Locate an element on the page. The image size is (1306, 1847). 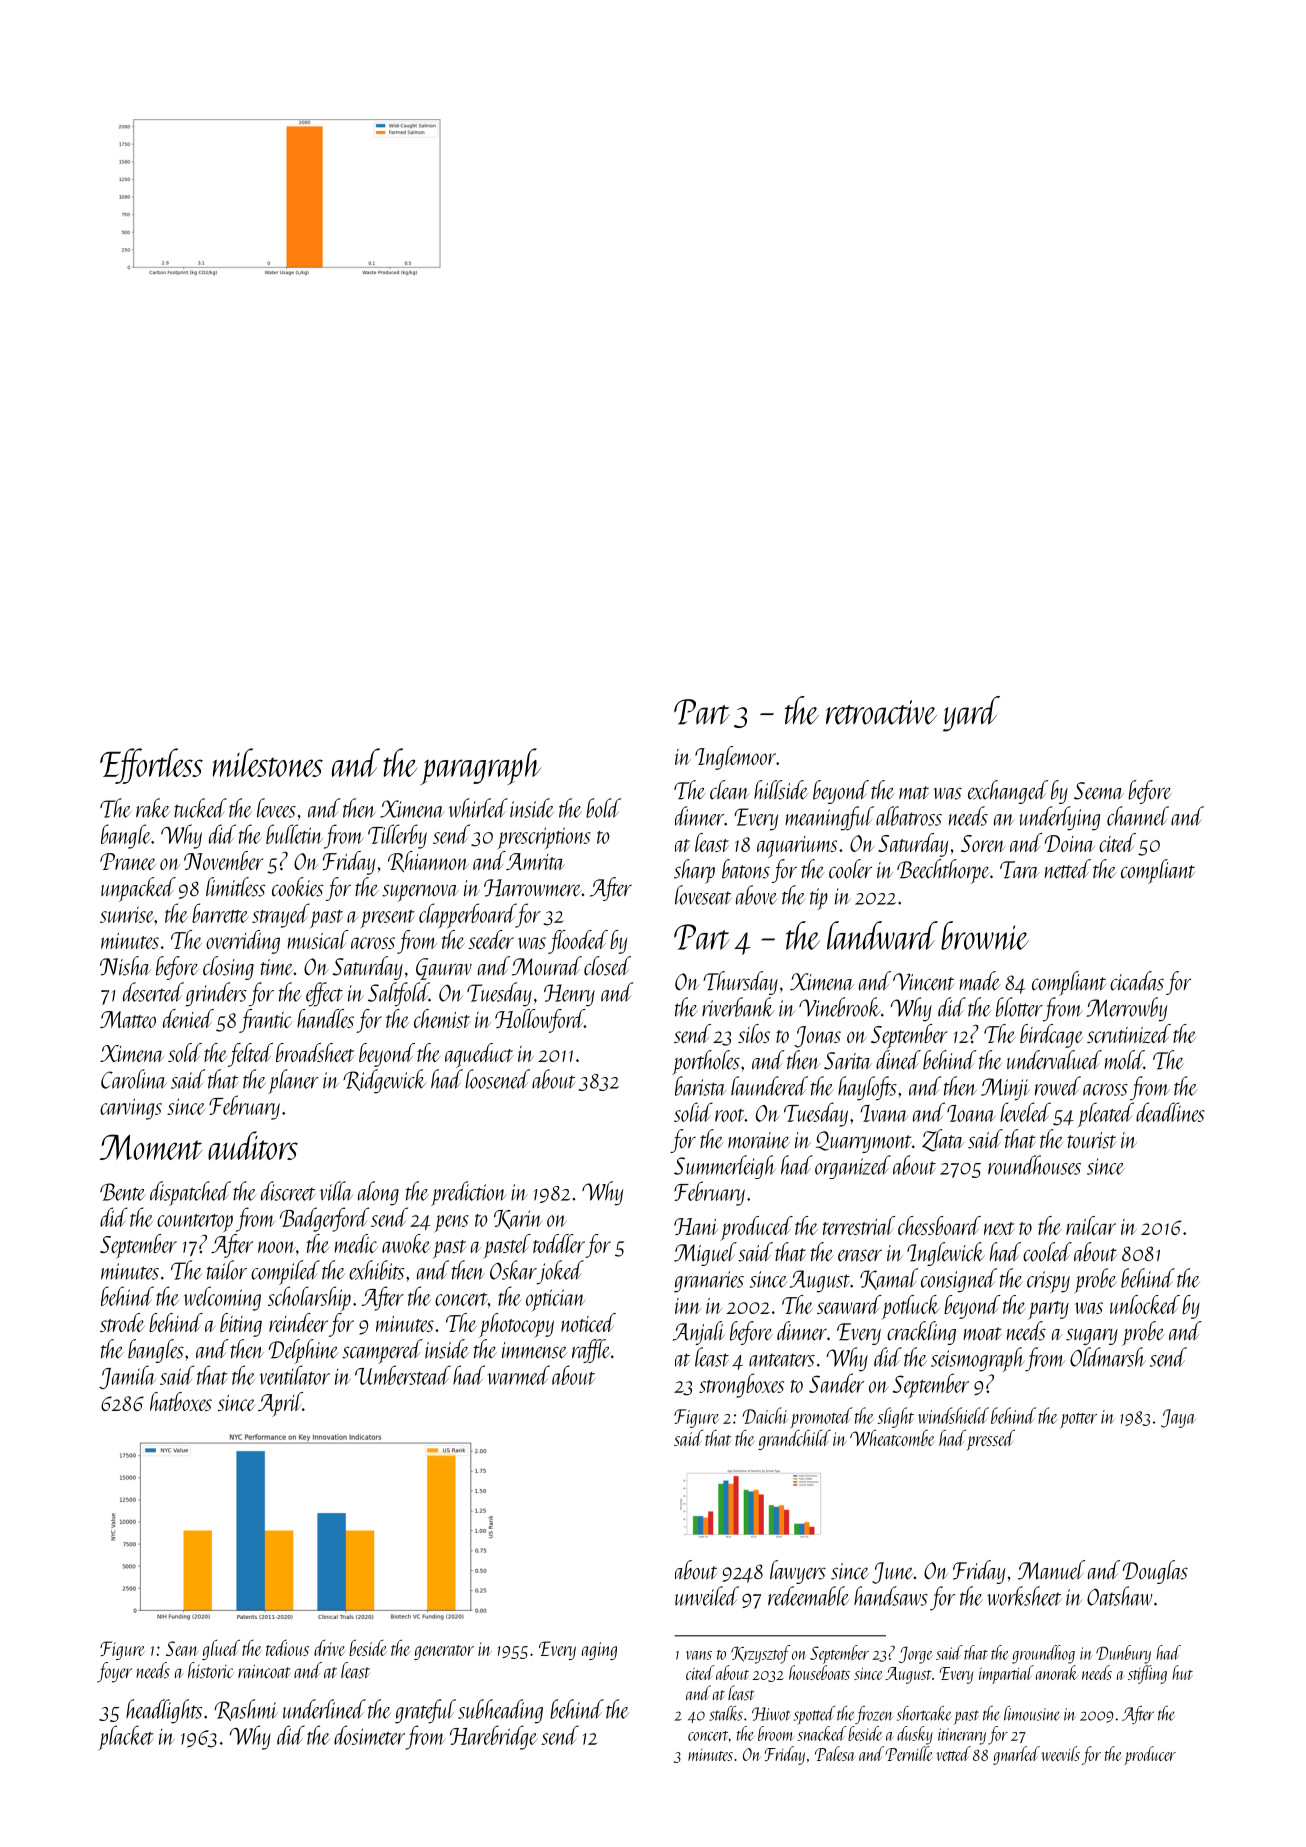
drive is located at coordinates (329, 1648).
